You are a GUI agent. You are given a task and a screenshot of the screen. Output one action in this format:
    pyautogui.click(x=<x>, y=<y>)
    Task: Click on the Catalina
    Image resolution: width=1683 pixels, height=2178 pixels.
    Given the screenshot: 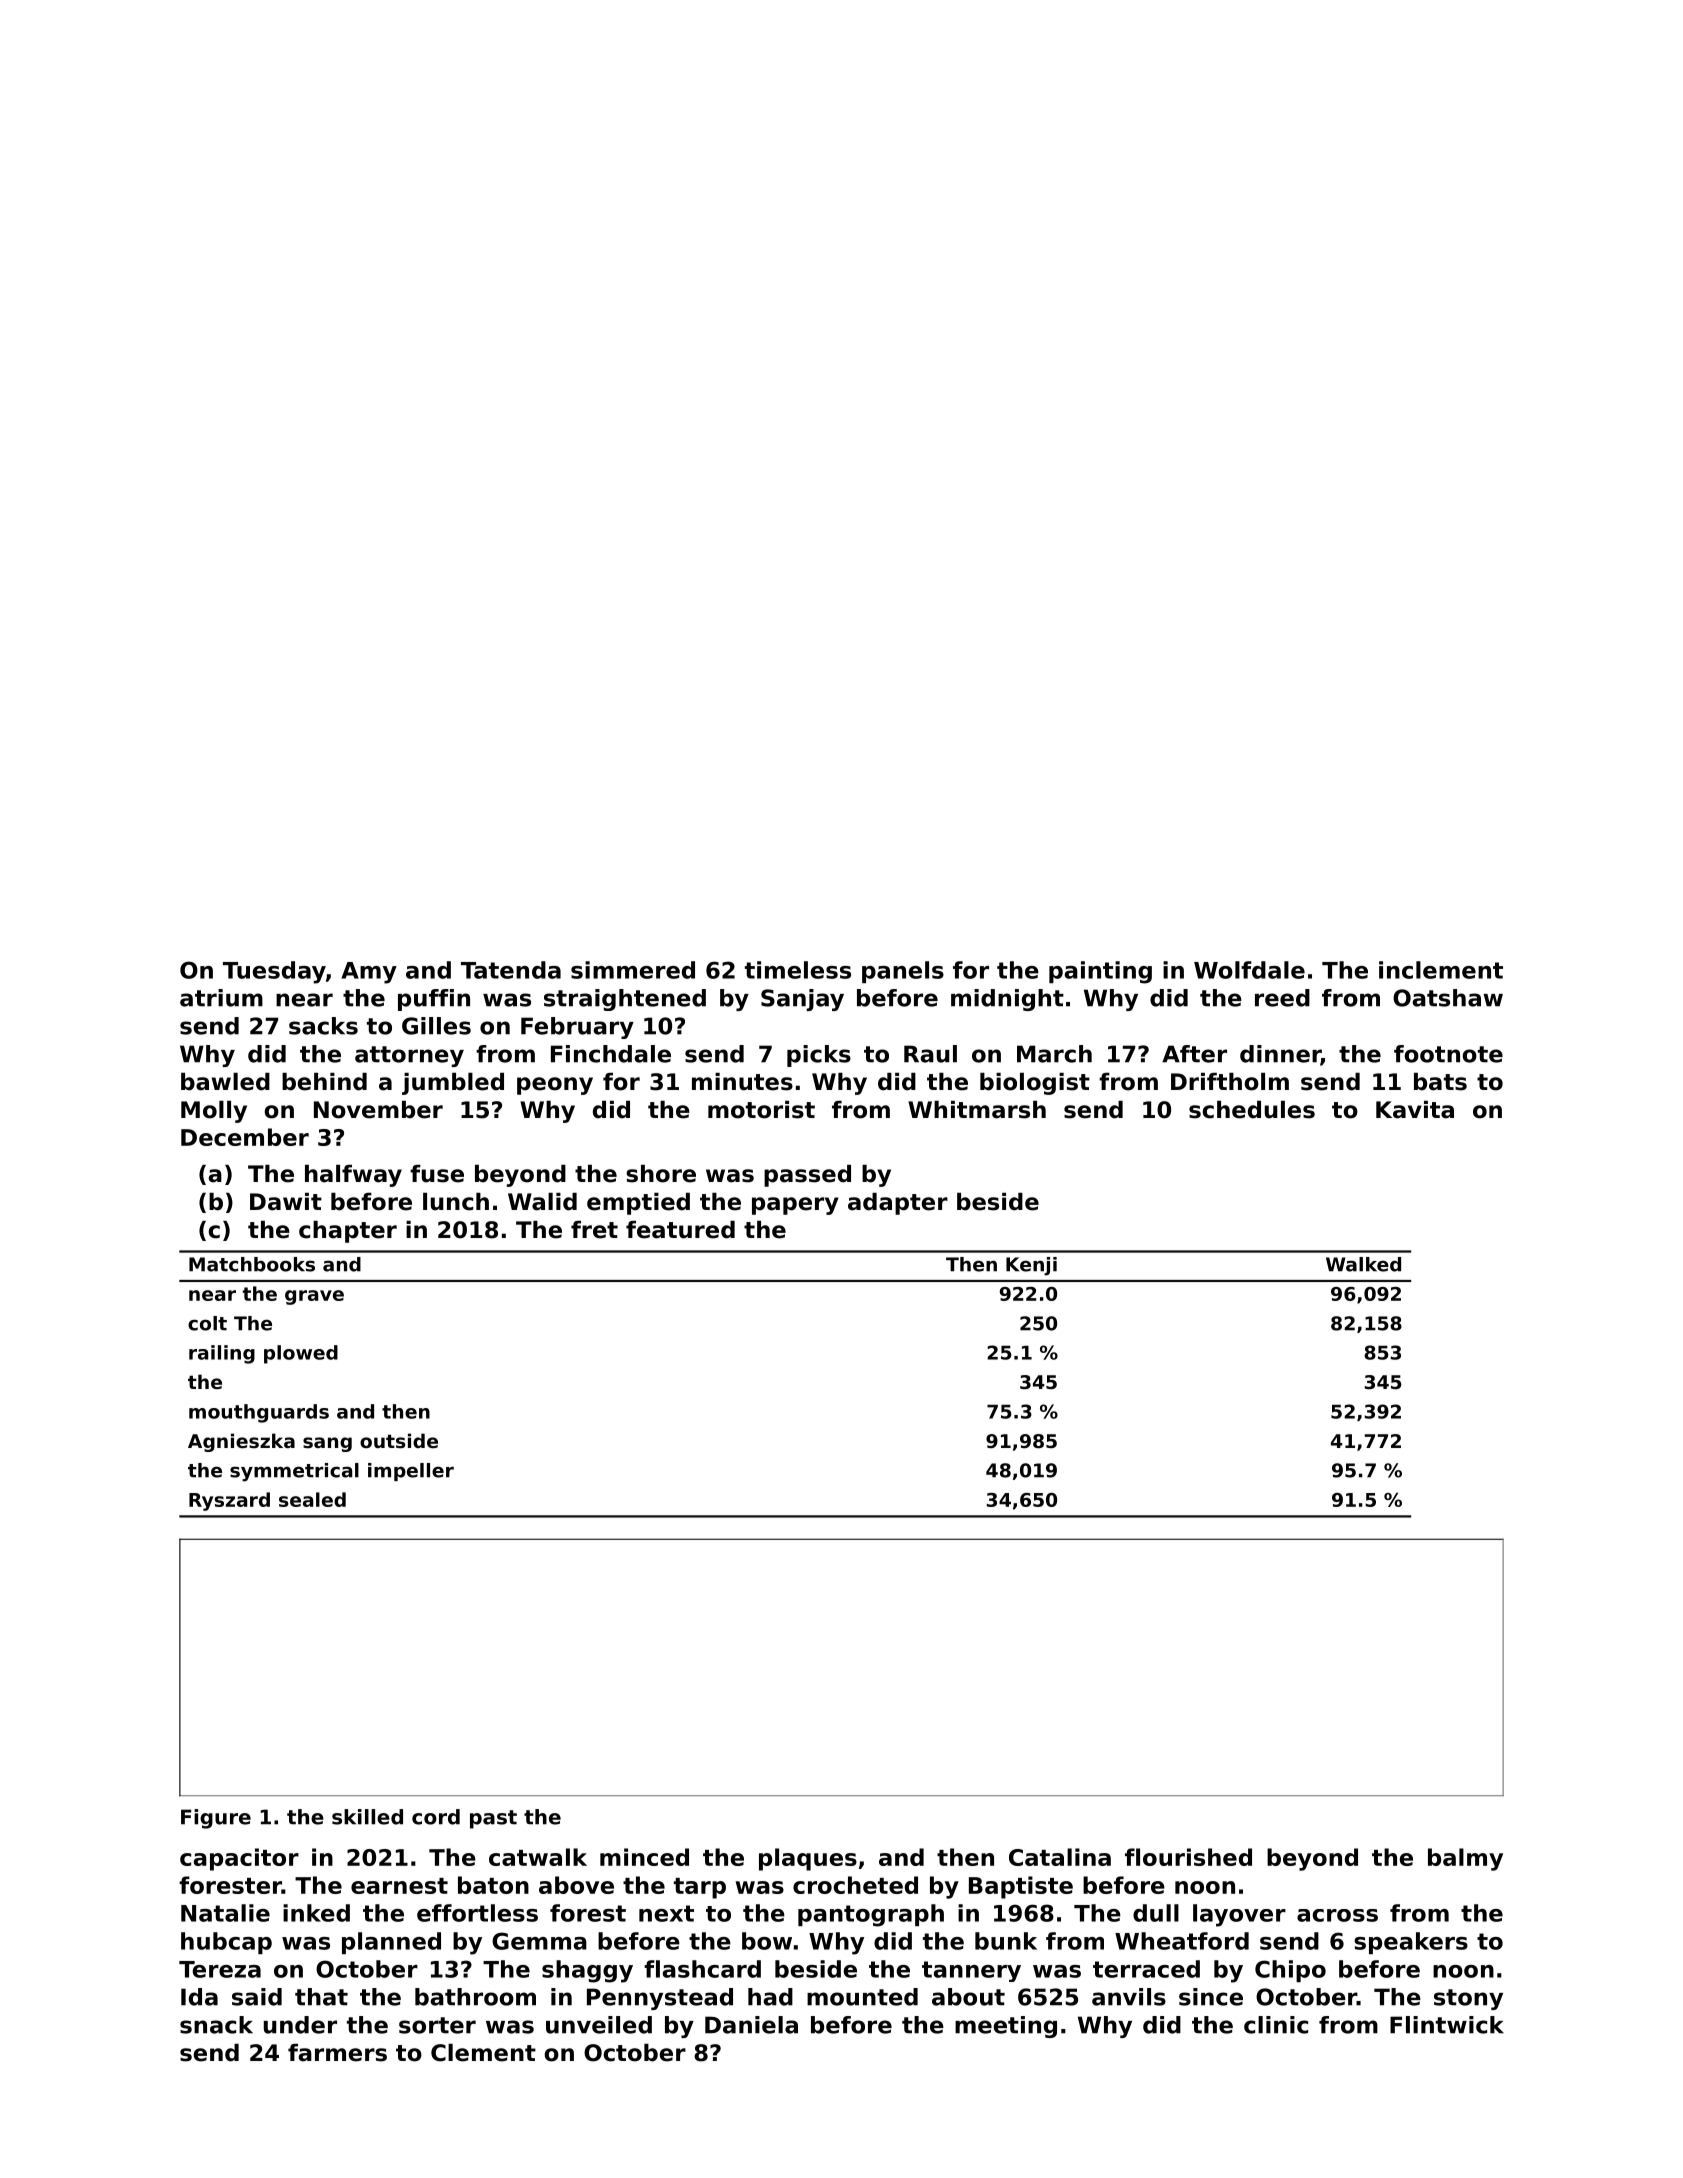 What is the action you would take?
    pyautogui.click(x=1060, y=1857)
